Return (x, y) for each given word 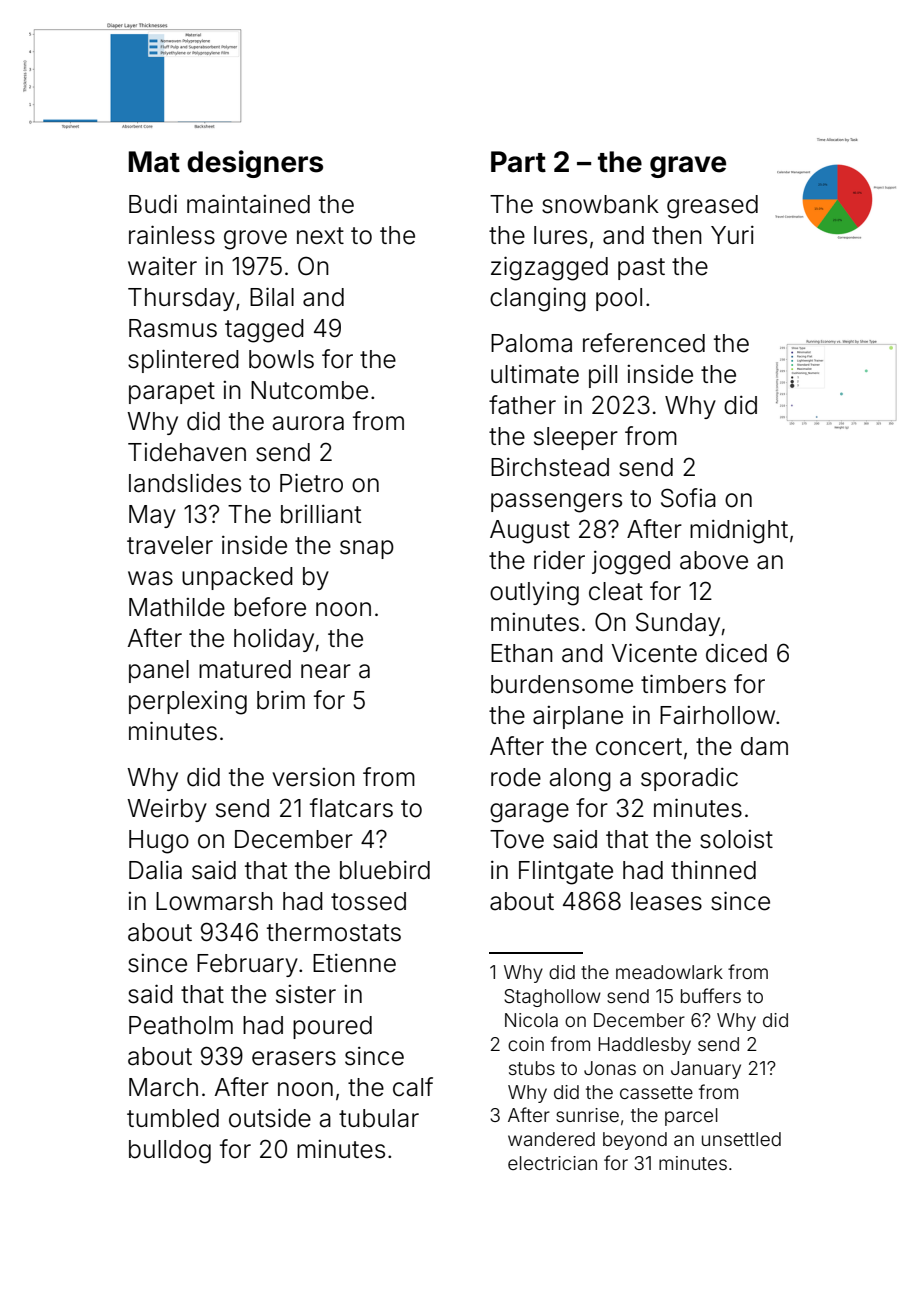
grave (688, 167)
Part (518, 162)
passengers (556, 503)
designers (255, 164)
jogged (631, 563)
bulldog (170, 1152)
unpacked (237, 578)
